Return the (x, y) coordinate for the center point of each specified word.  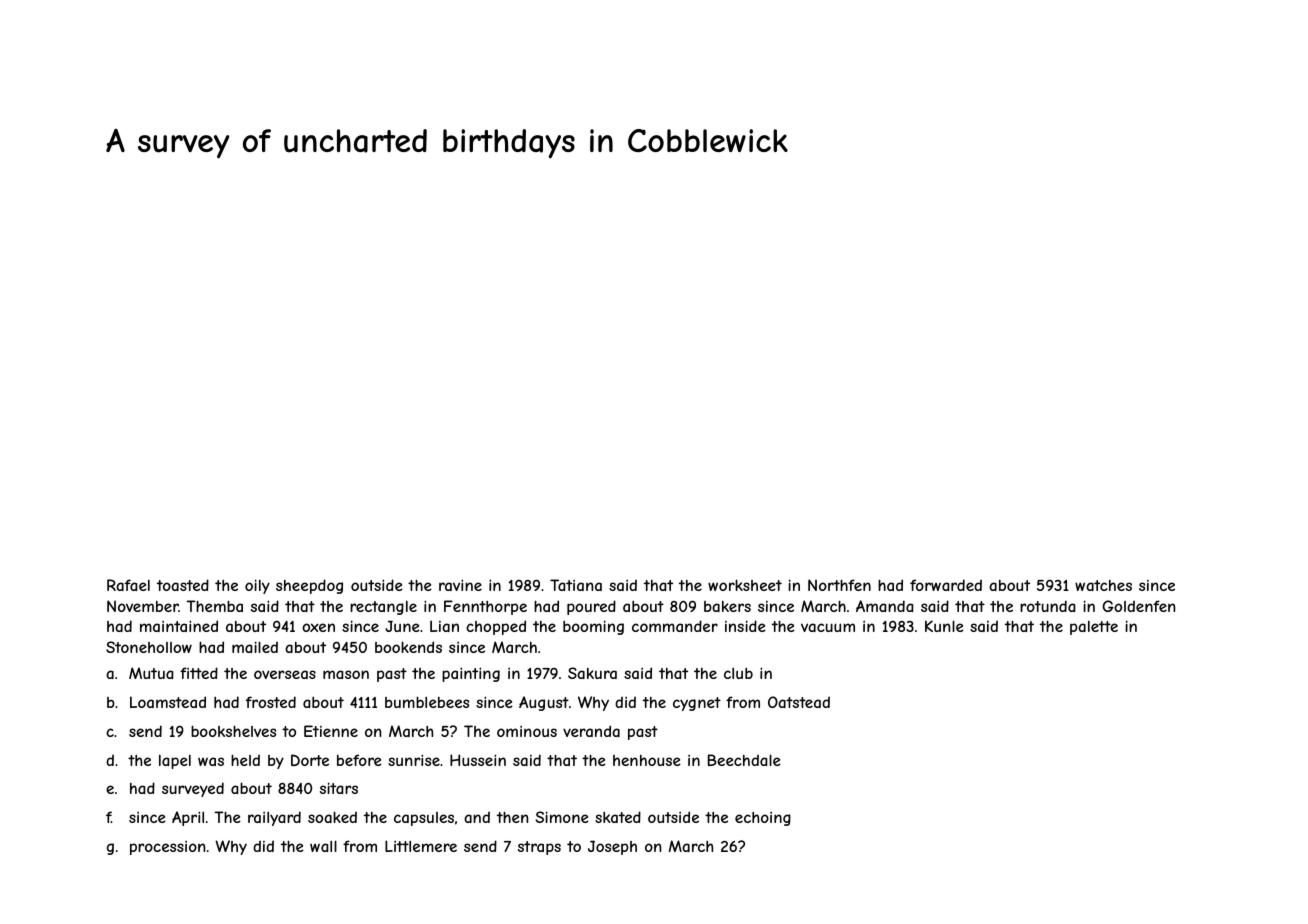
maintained (179, 626)
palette (1094, 628)
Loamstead (168, 702)
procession (168, 848)
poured (591, 607)
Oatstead (799, 702)
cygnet (697, 704)
